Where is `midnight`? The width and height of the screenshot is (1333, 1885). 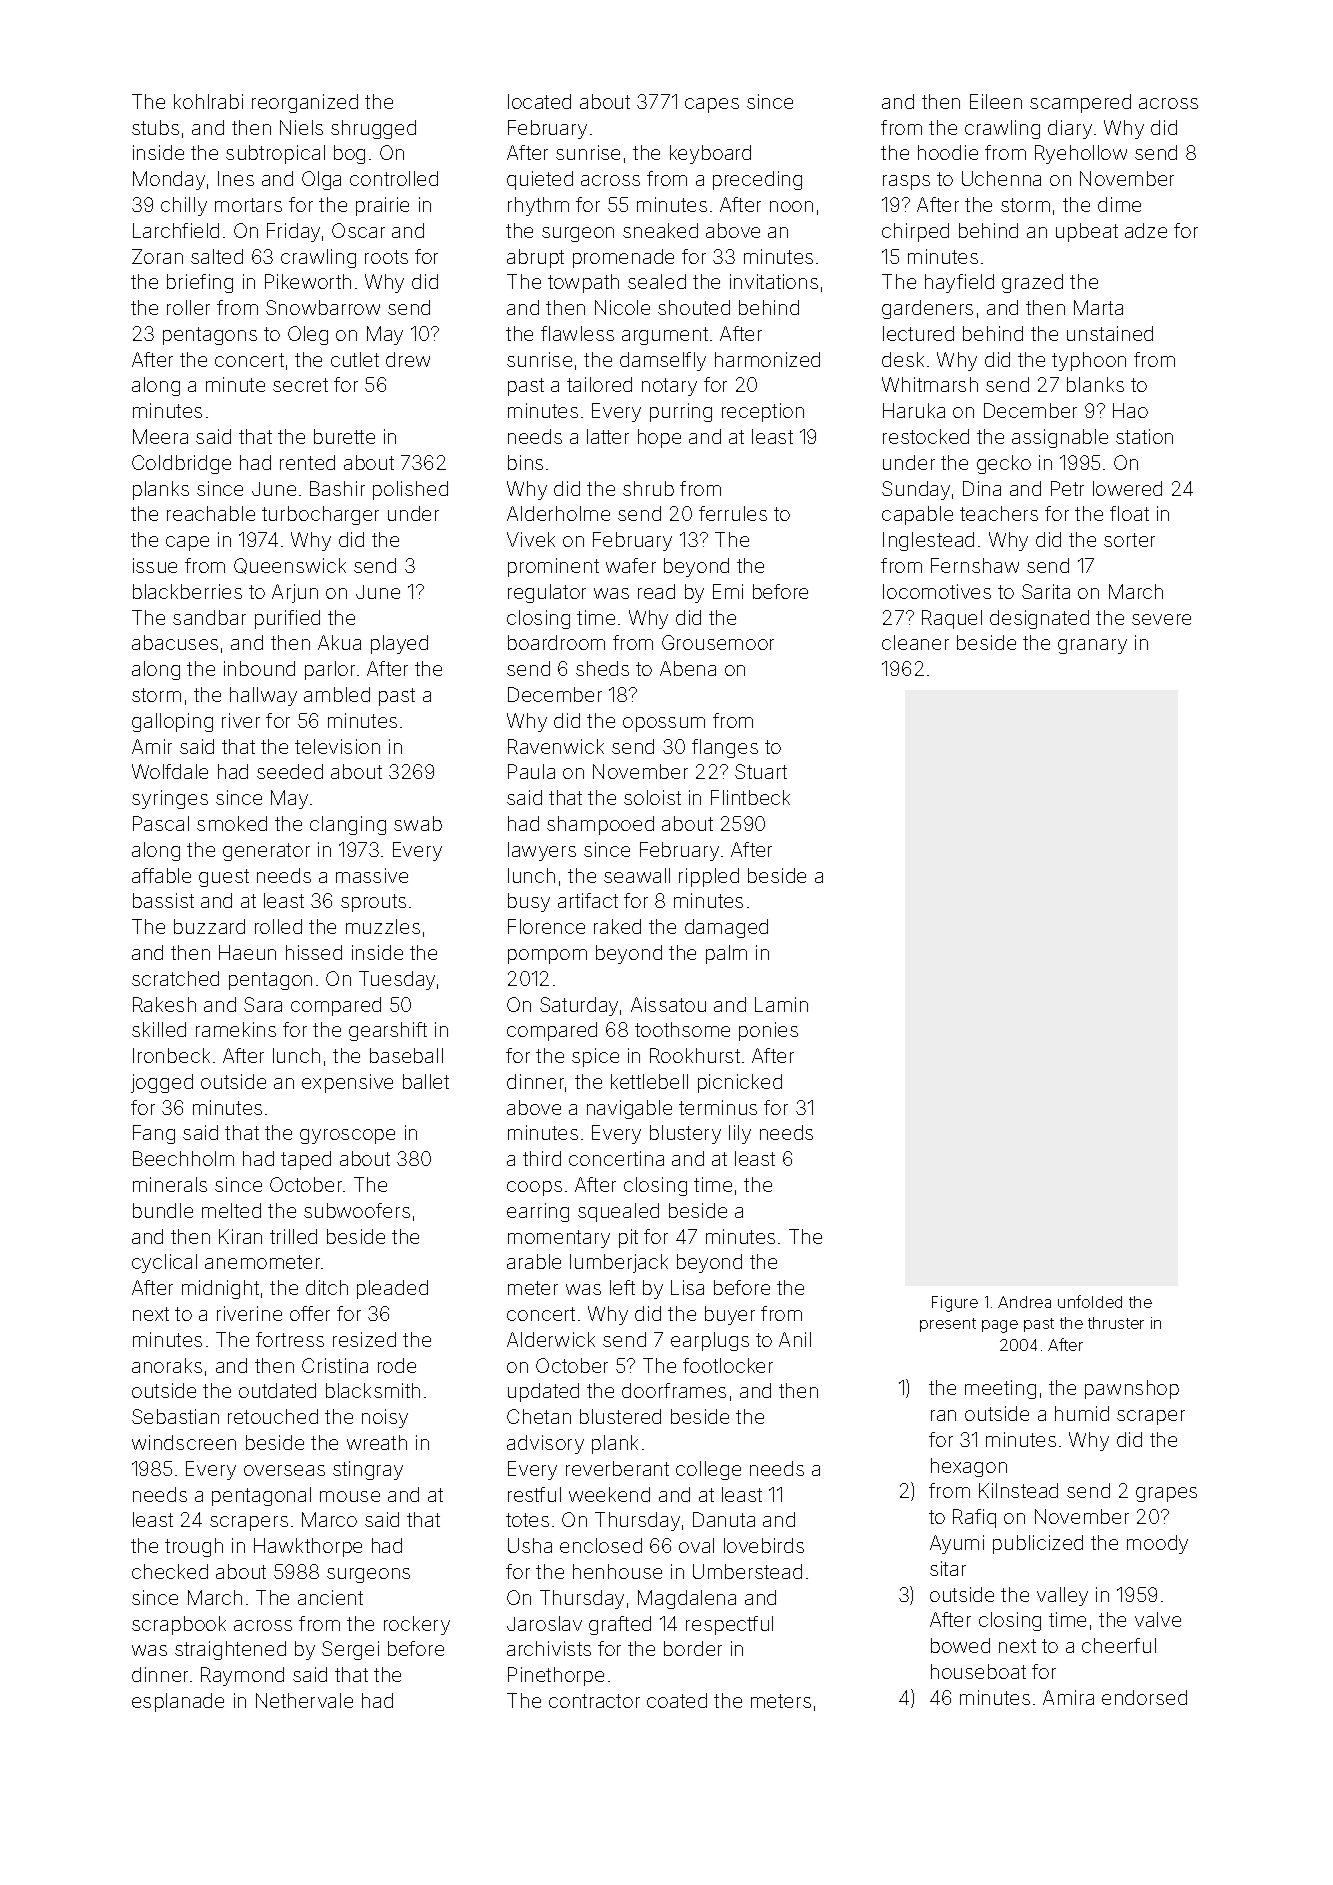
midnight is located at coordinates (220, 1289).
